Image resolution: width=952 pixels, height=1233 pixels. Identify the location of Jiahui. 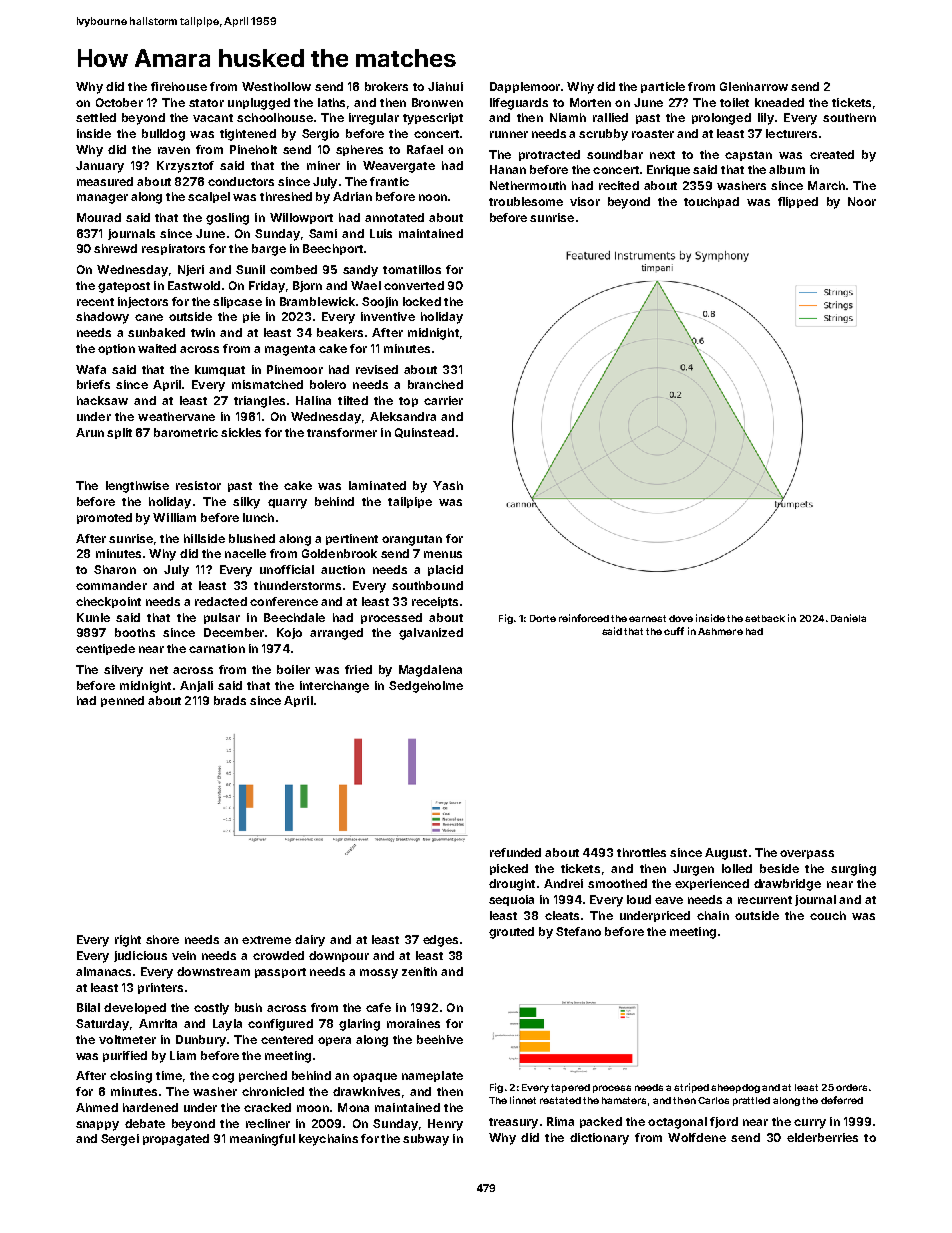
(445, 86).
